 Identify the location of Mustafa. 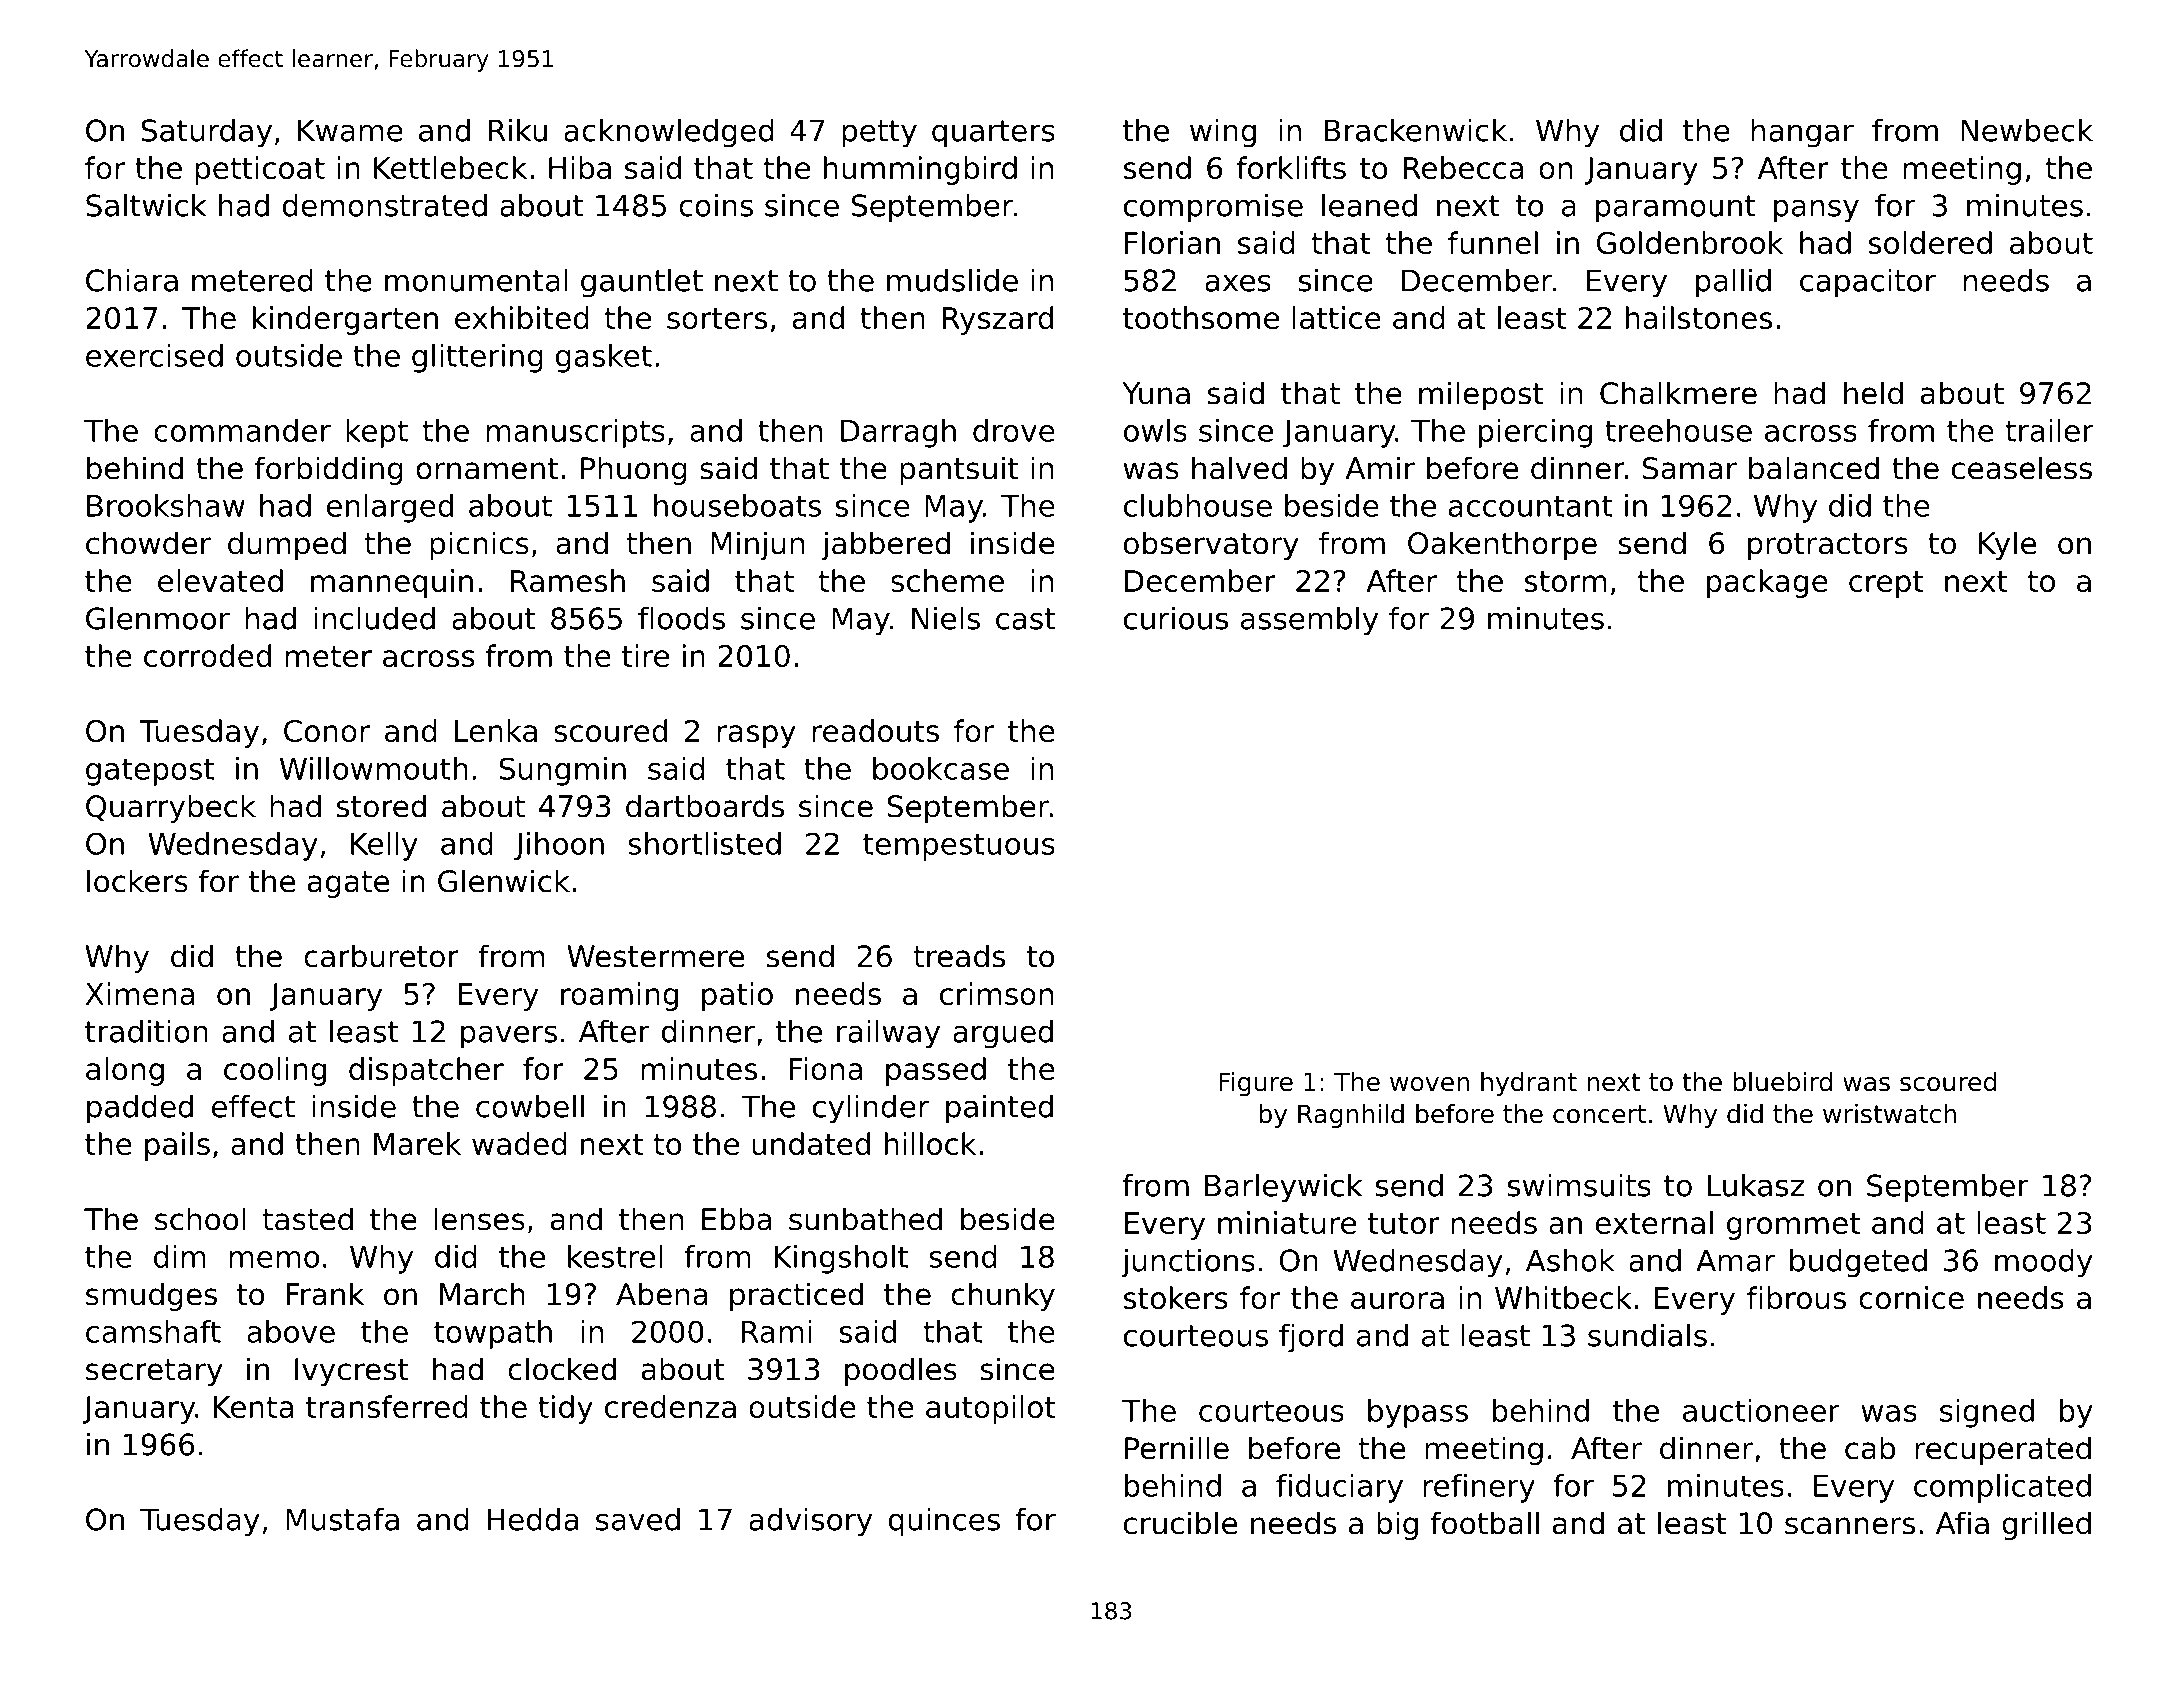
(342, 1519).
